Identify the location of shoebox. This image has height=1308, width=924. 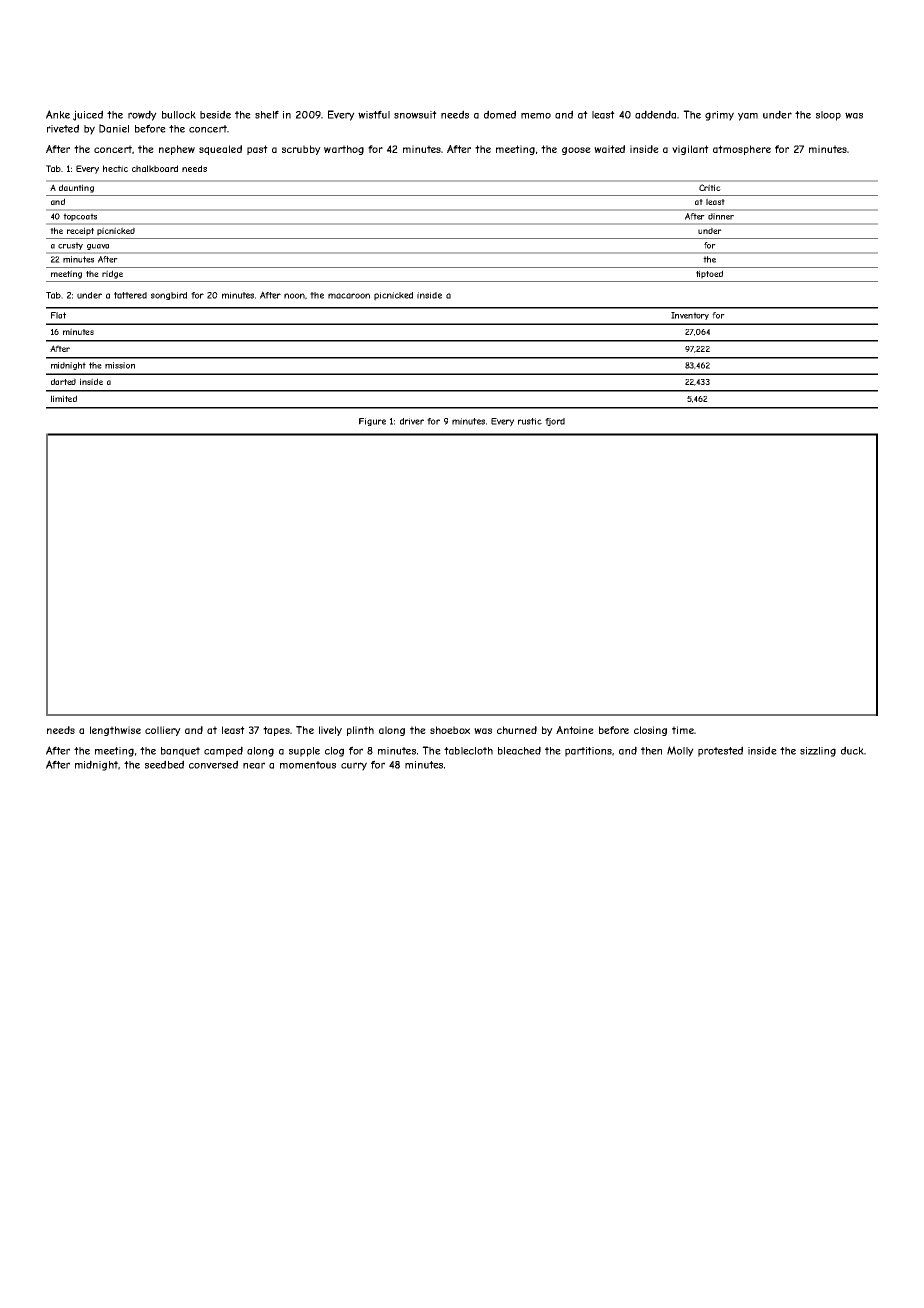
(450, 730).
